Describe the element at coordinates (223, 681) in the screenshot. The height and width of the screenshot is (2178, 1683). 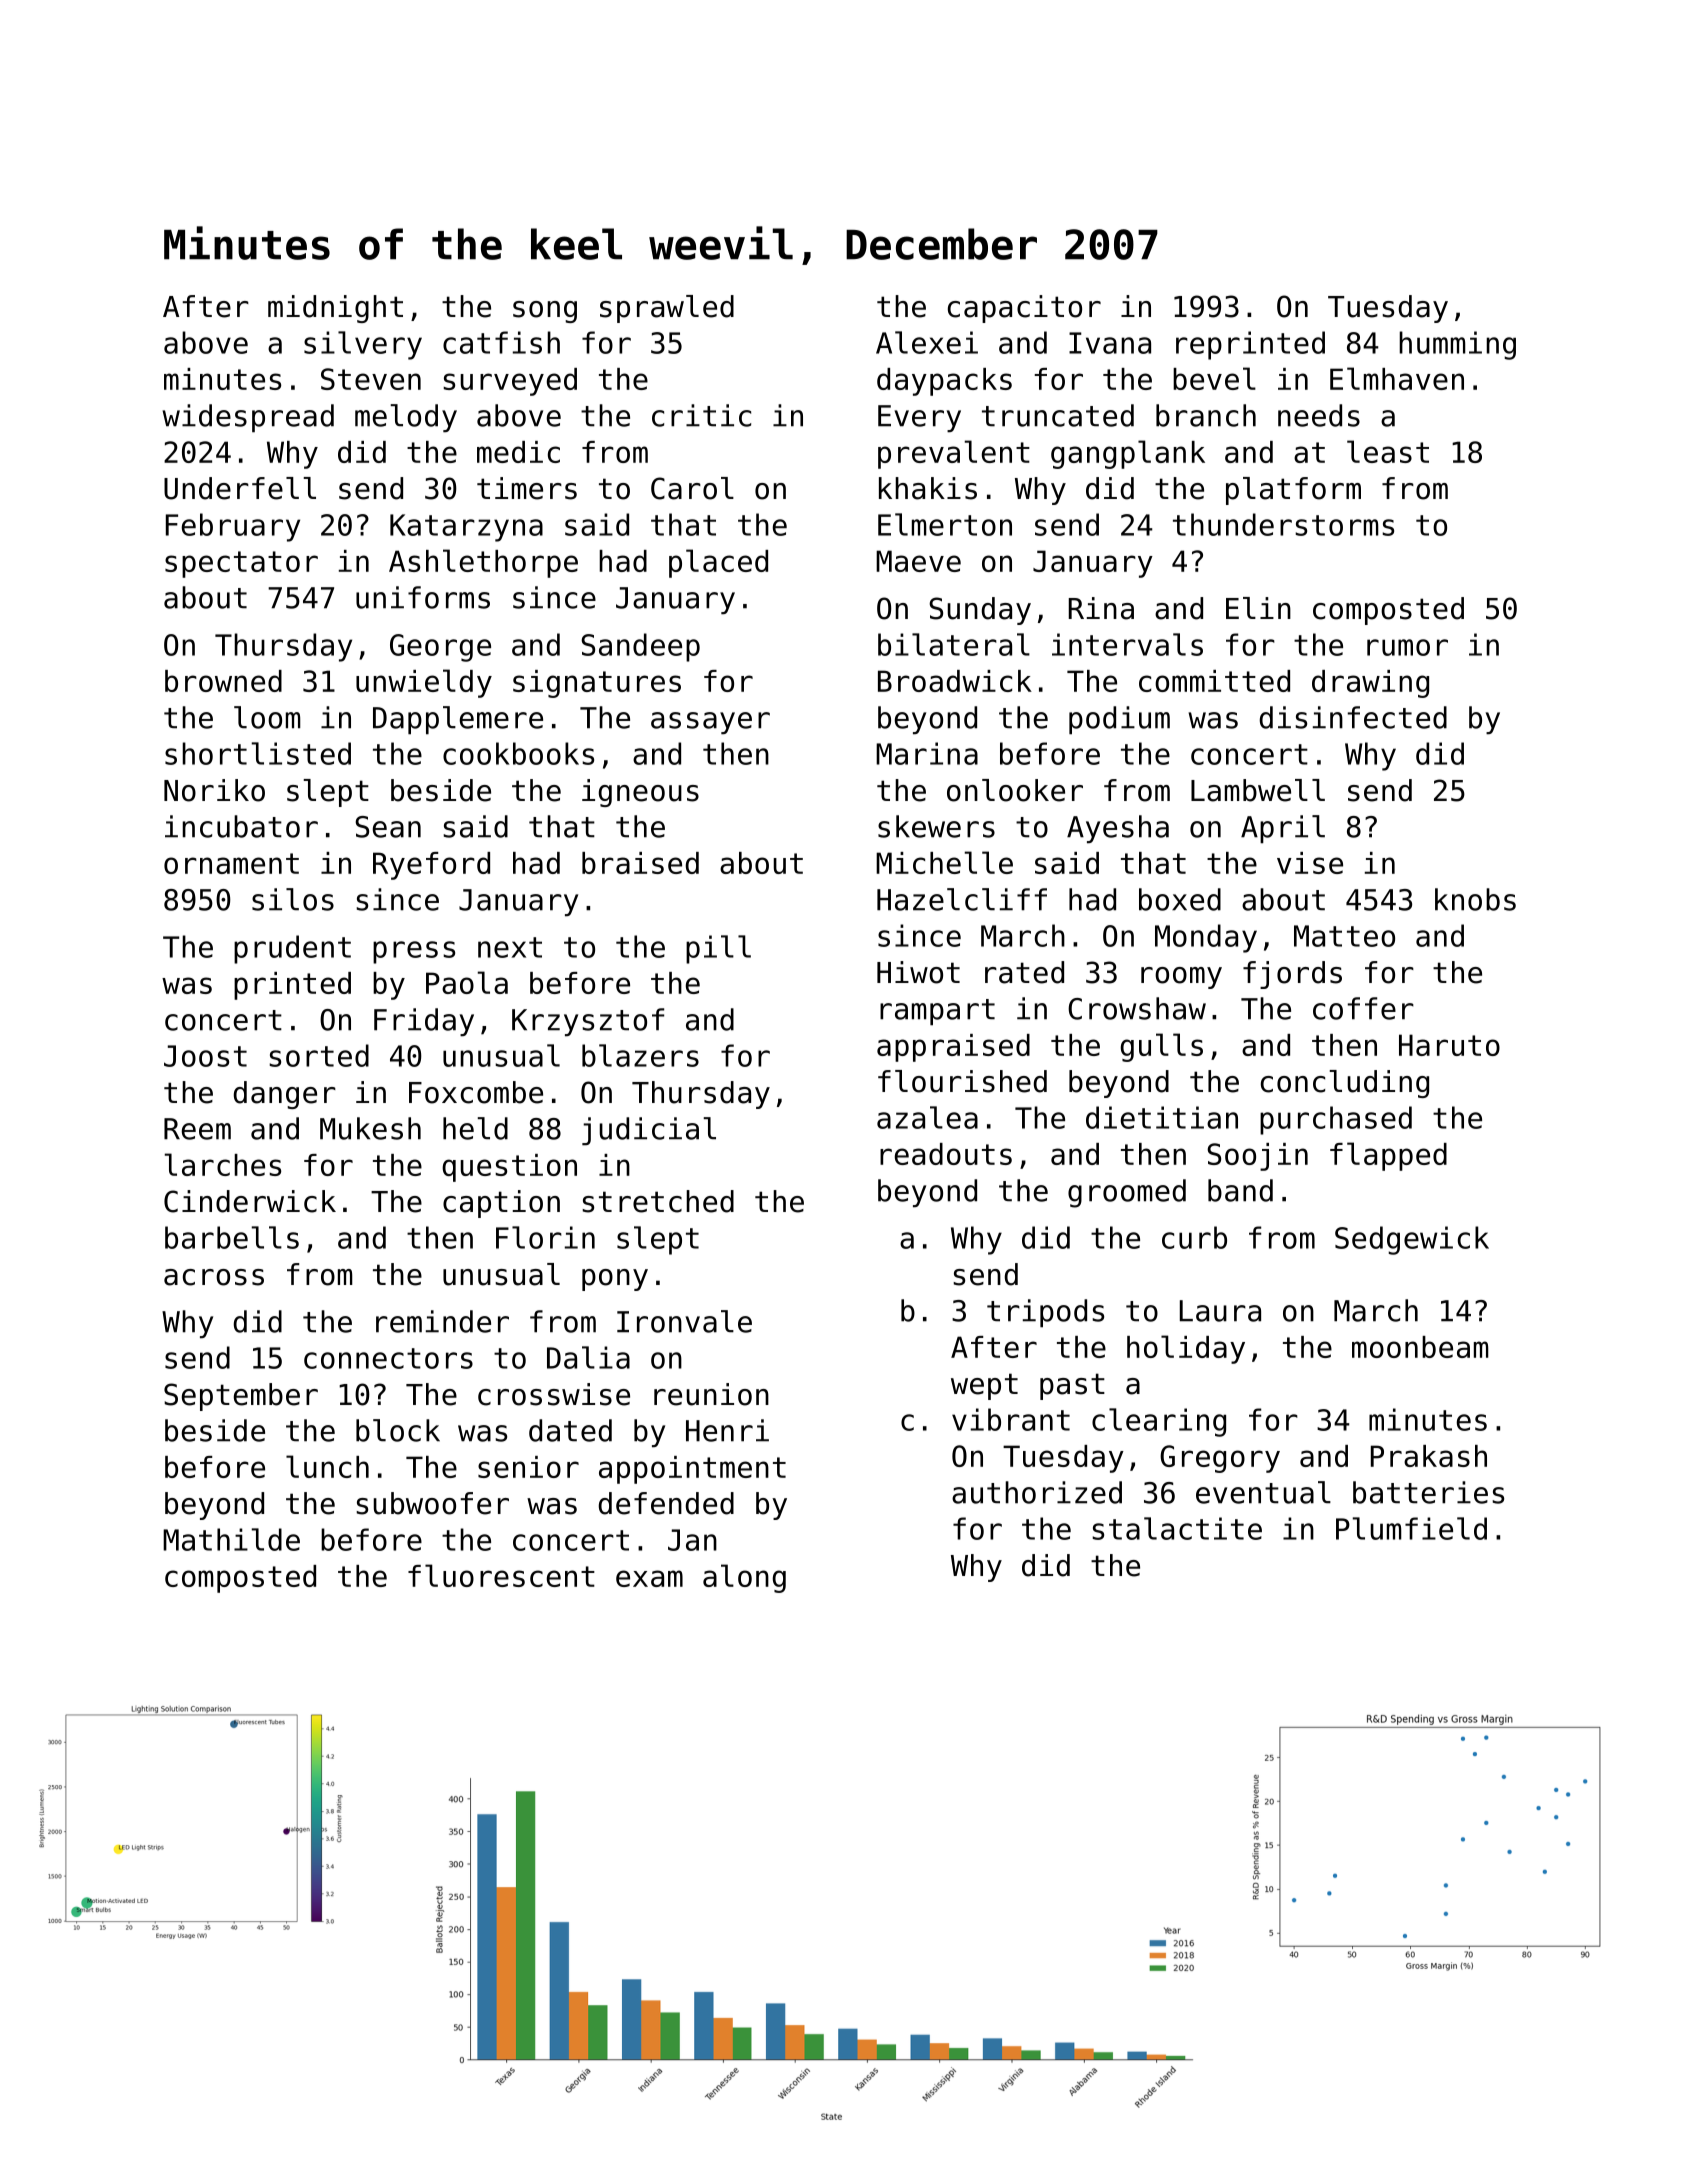
I see `browned` at that location.
